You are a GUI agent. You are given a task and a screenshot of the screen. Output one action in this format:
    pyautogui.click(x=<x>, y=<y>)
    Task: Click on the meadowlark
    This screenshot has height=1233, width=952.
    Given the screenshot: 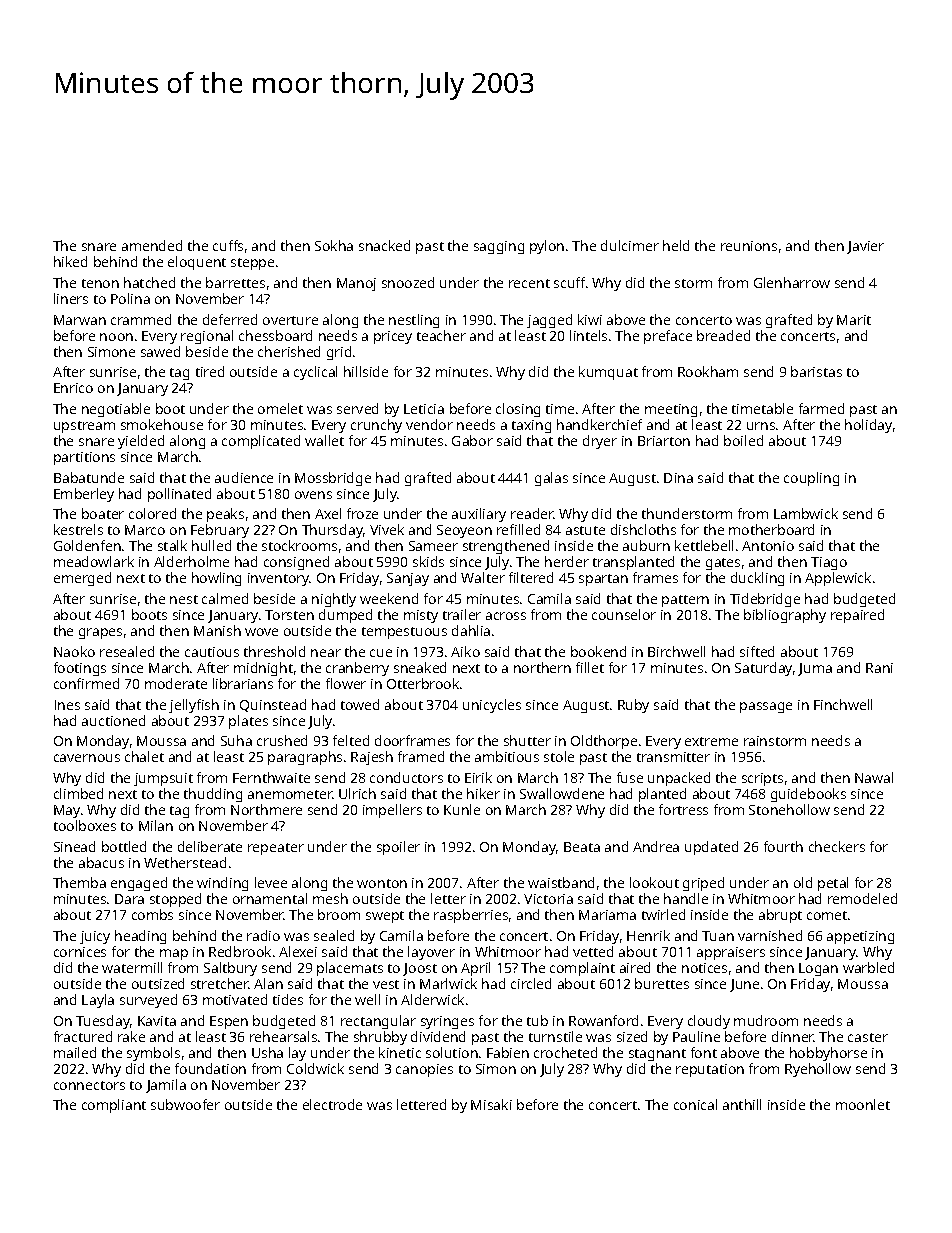 What is the action you would take?
    pyautogui.click(x=94, y=561)
